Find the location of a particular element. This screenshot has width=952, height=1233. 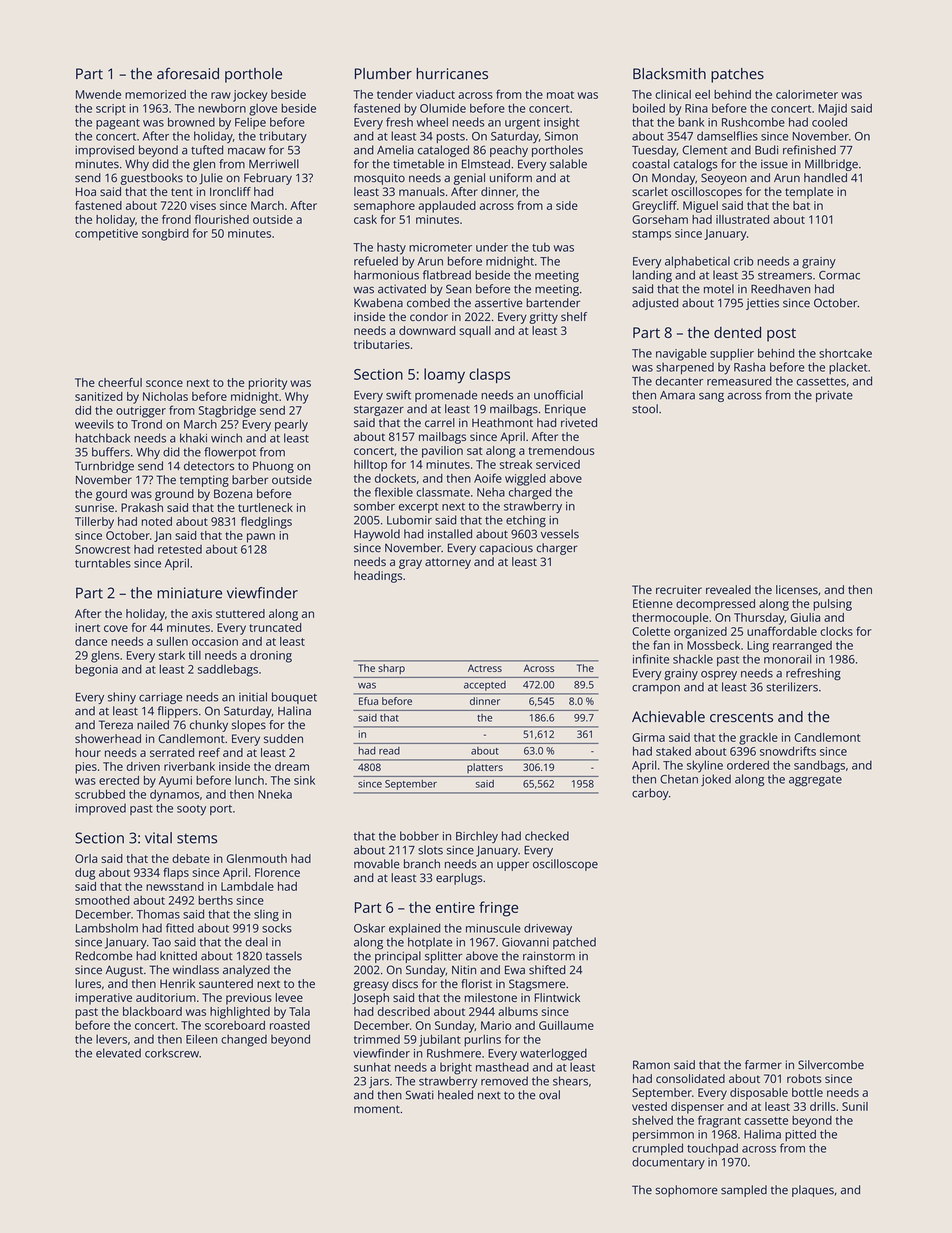

skyline is located at coordinates (705, 766).
